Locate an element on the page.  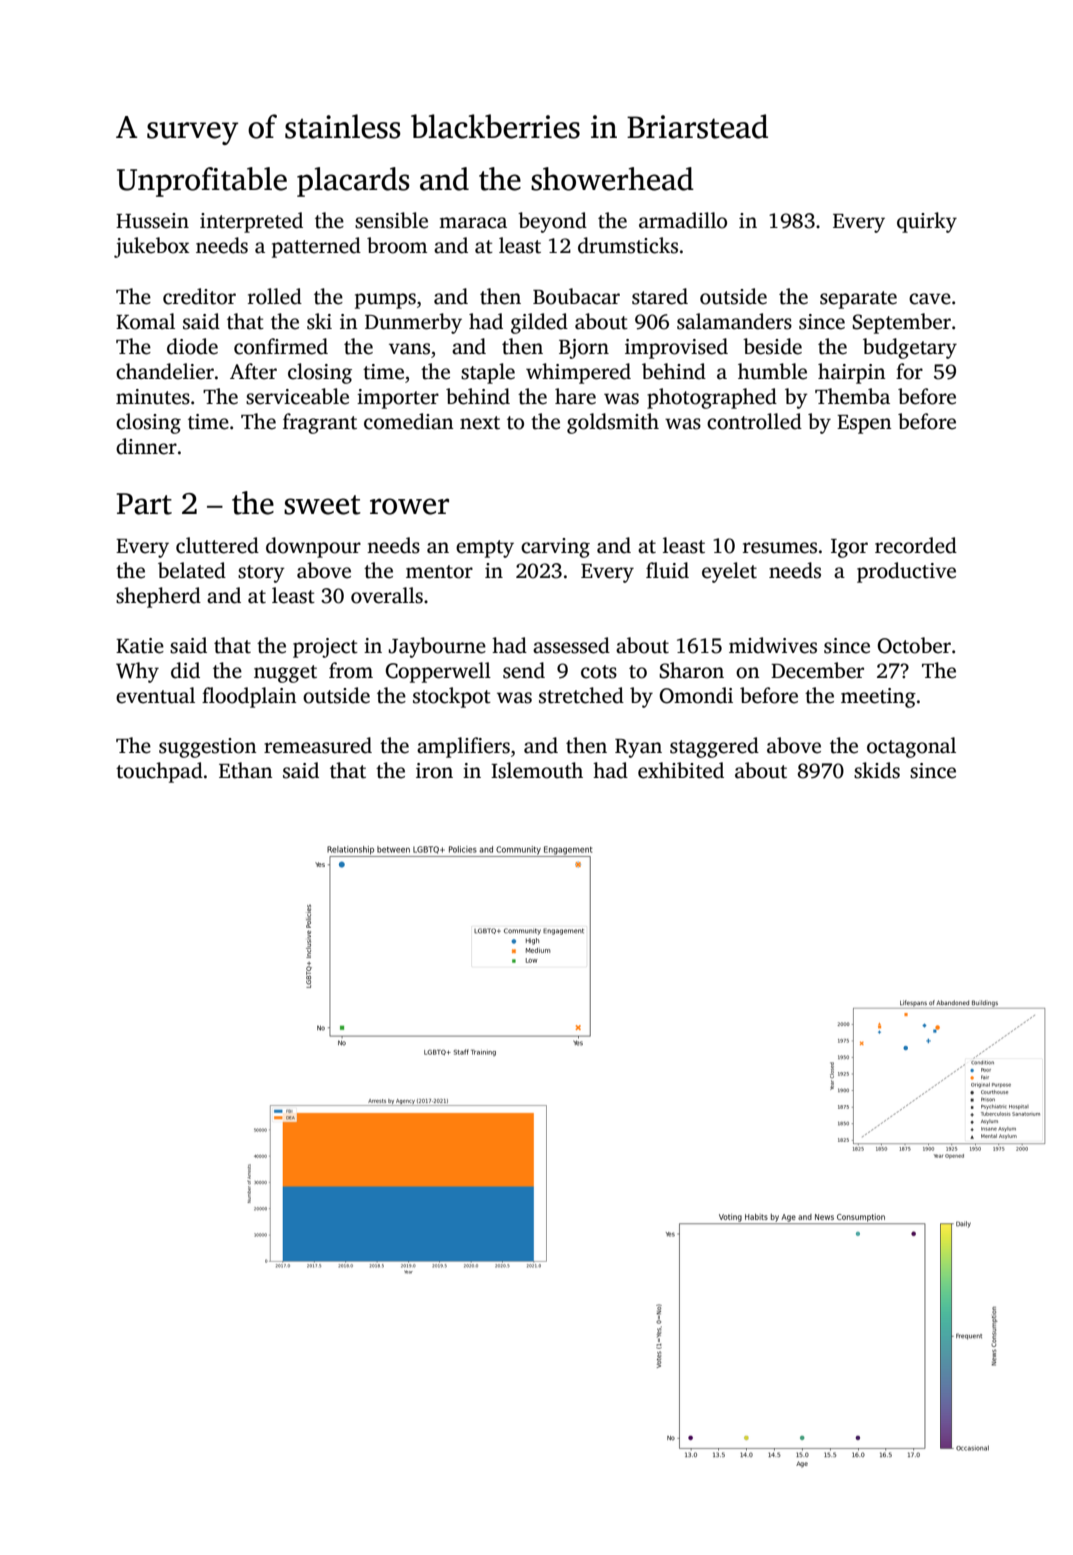
humble is located at coordinates (772, 371).
